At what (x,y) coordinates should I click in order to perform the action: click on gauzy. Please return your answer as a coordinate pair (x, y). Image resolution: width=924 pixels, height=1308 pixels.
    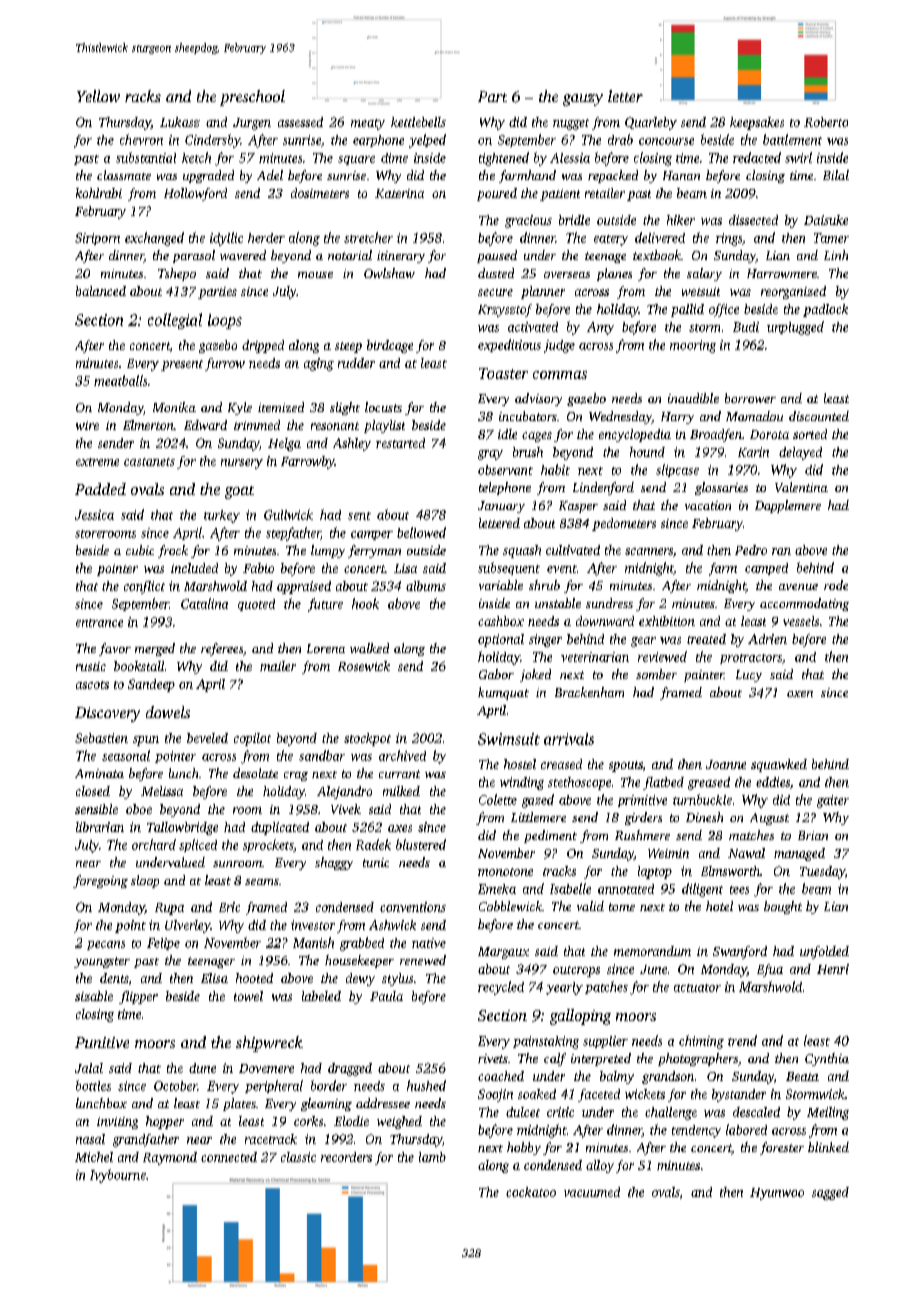
    Looking at the image, I should click on (583, 100).
